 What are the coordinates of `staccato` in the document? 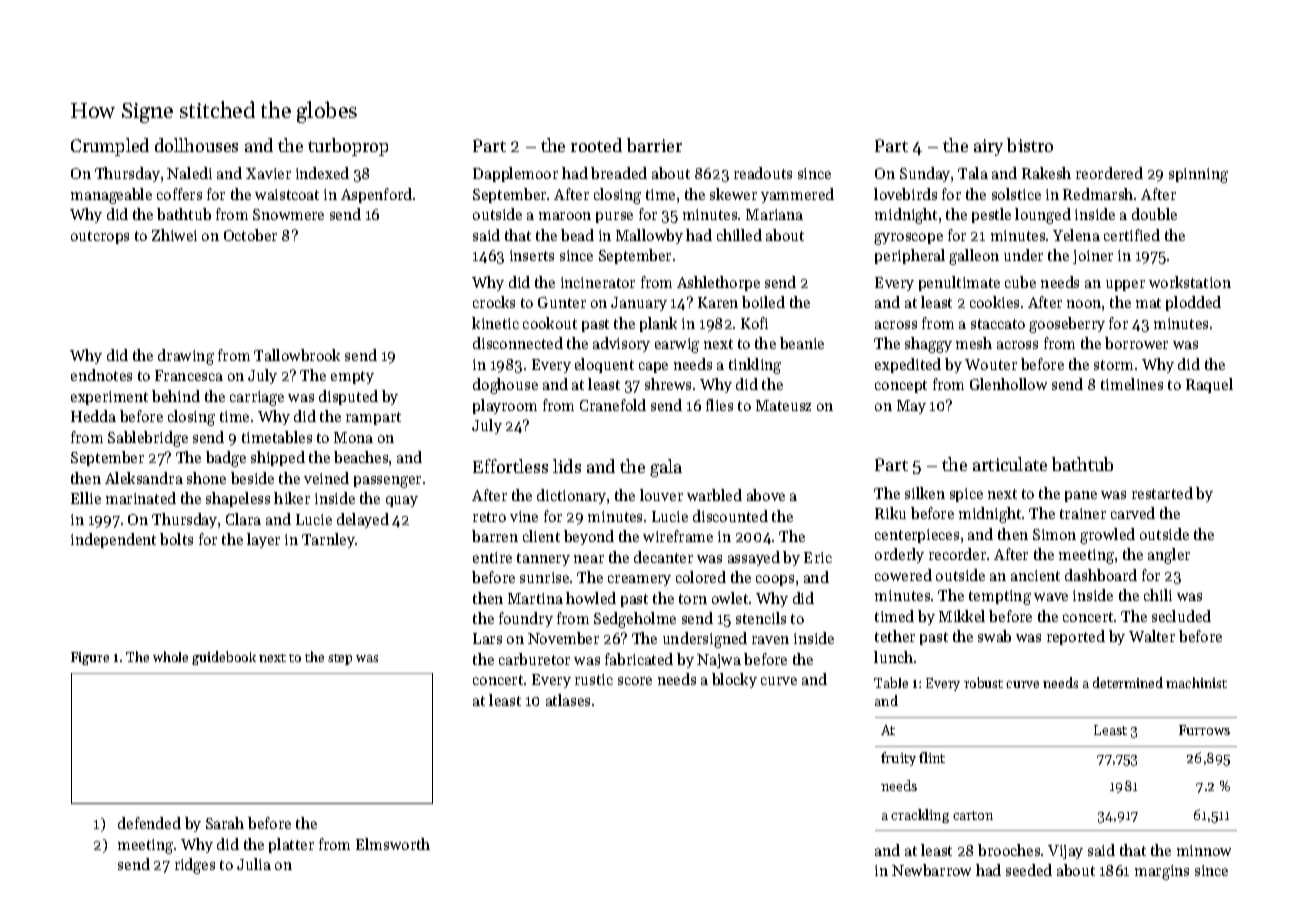 It's located at (998, 324).
